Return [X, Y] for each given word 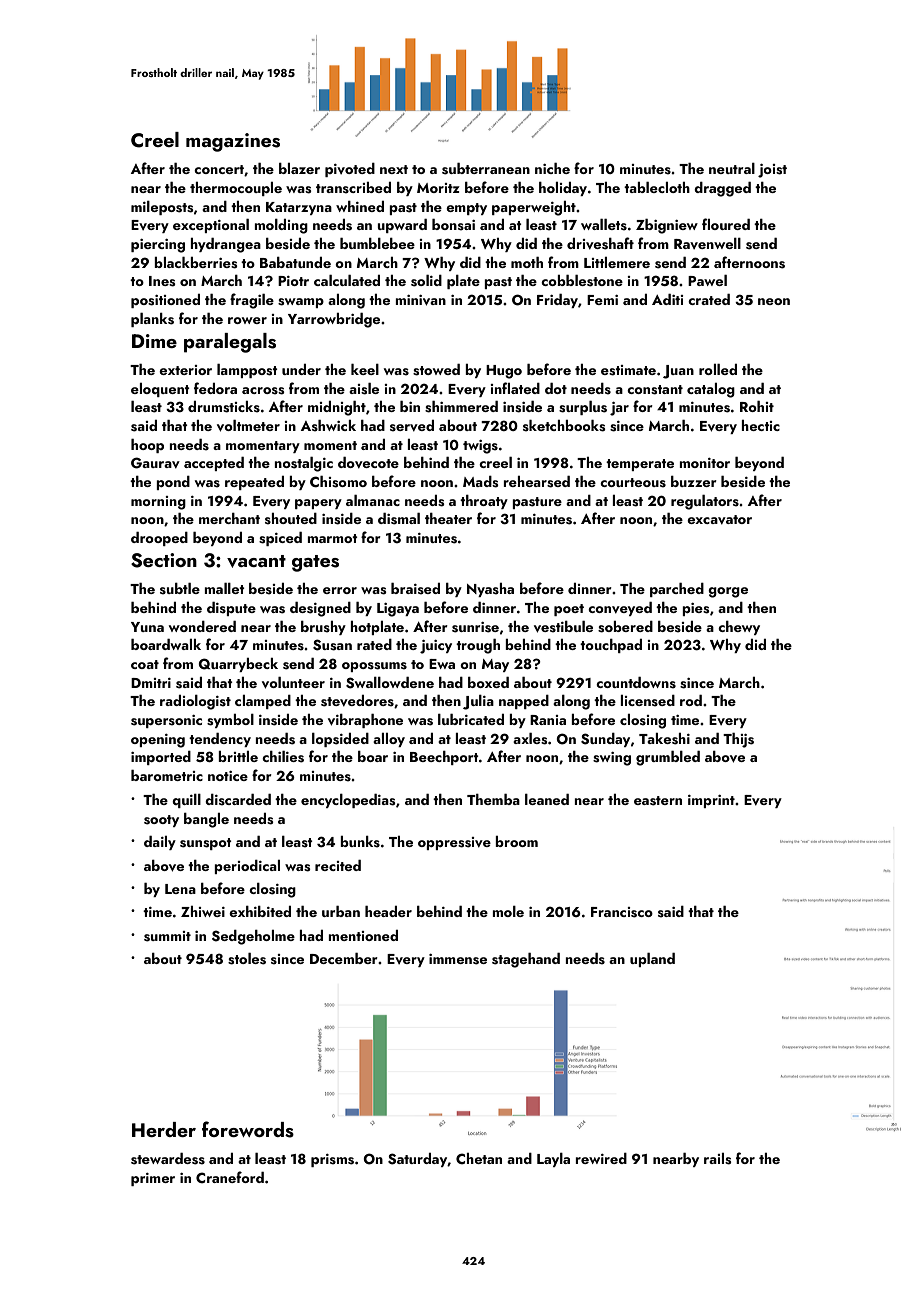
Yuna [147, 627]
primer [153, 1179]
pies [696, 609]
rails [718, 1159]
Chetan [479, 1158]
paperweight [534, 208]
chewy [739, 628]
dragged [722, 189]
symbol [230, 721]
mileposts [162, 208]
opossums [374, 667]
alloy [389, 740]
